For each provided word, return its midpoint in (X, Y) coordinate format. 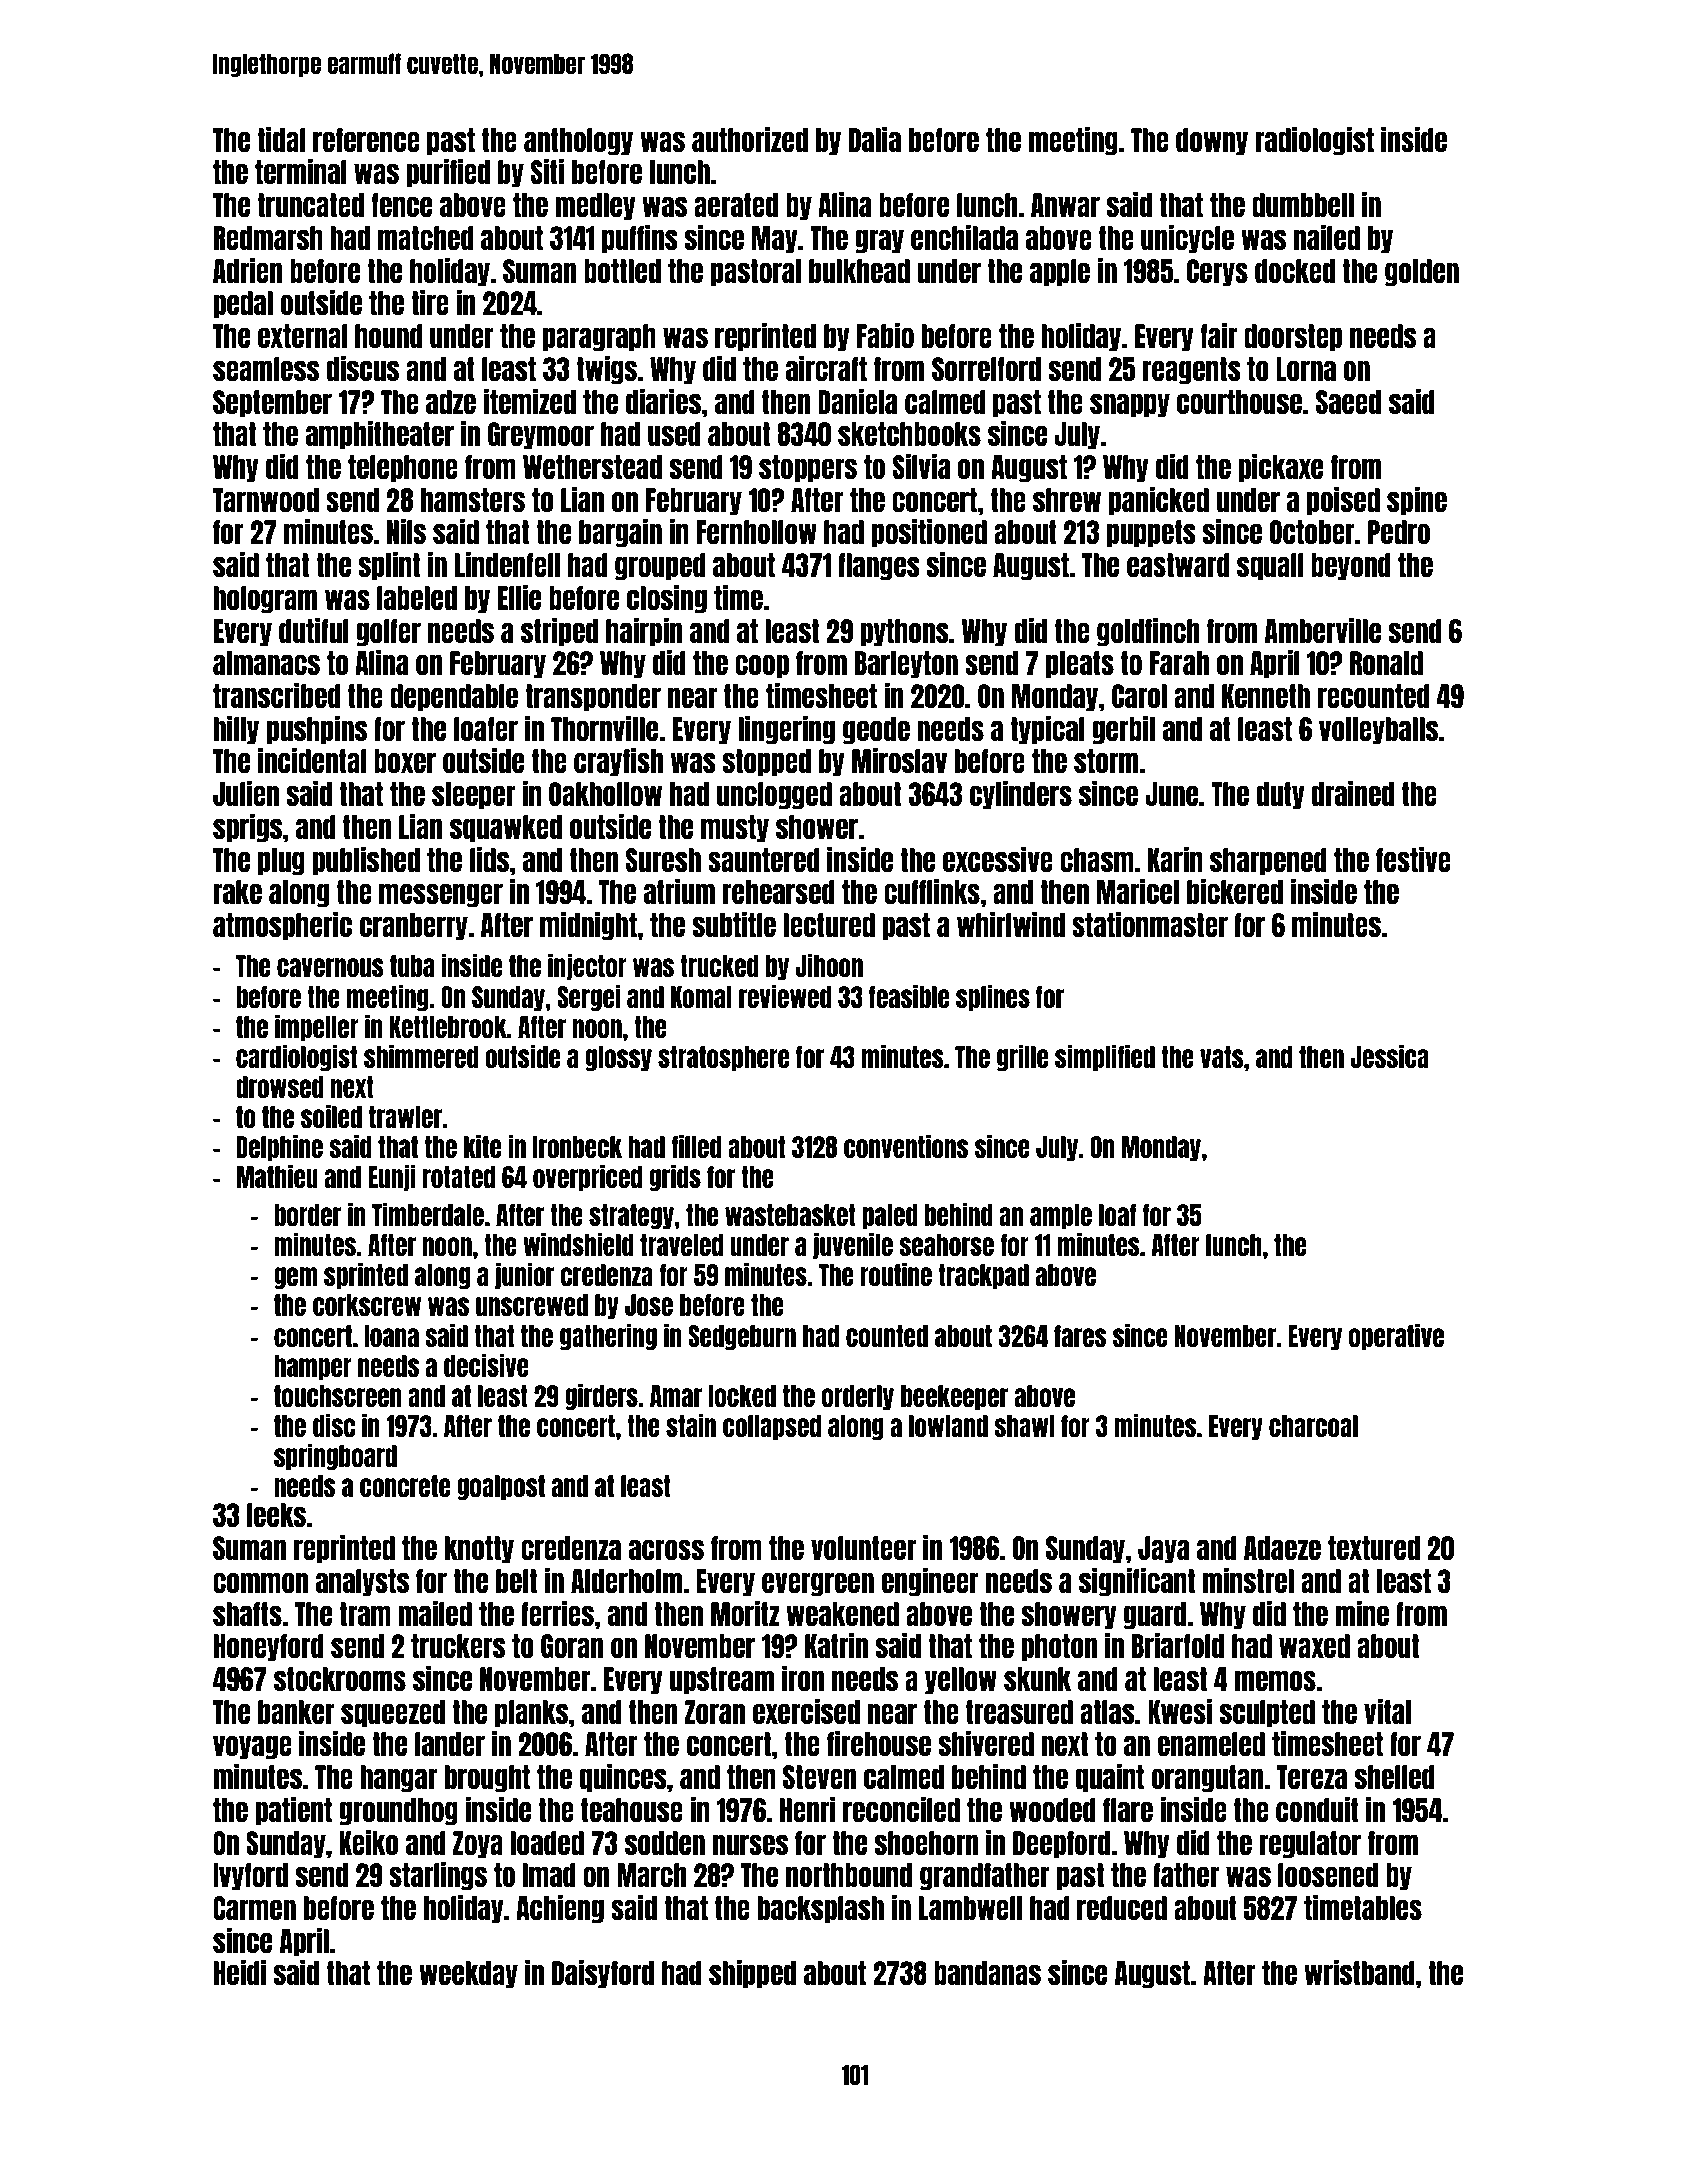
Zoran (714, 1712)
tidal (281, 139)
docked (1295, 271)
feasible (909, 996)
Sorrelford (986, 369)
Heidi (240, 1972)
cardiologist (296, 1057)
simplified (1105, 1057)
